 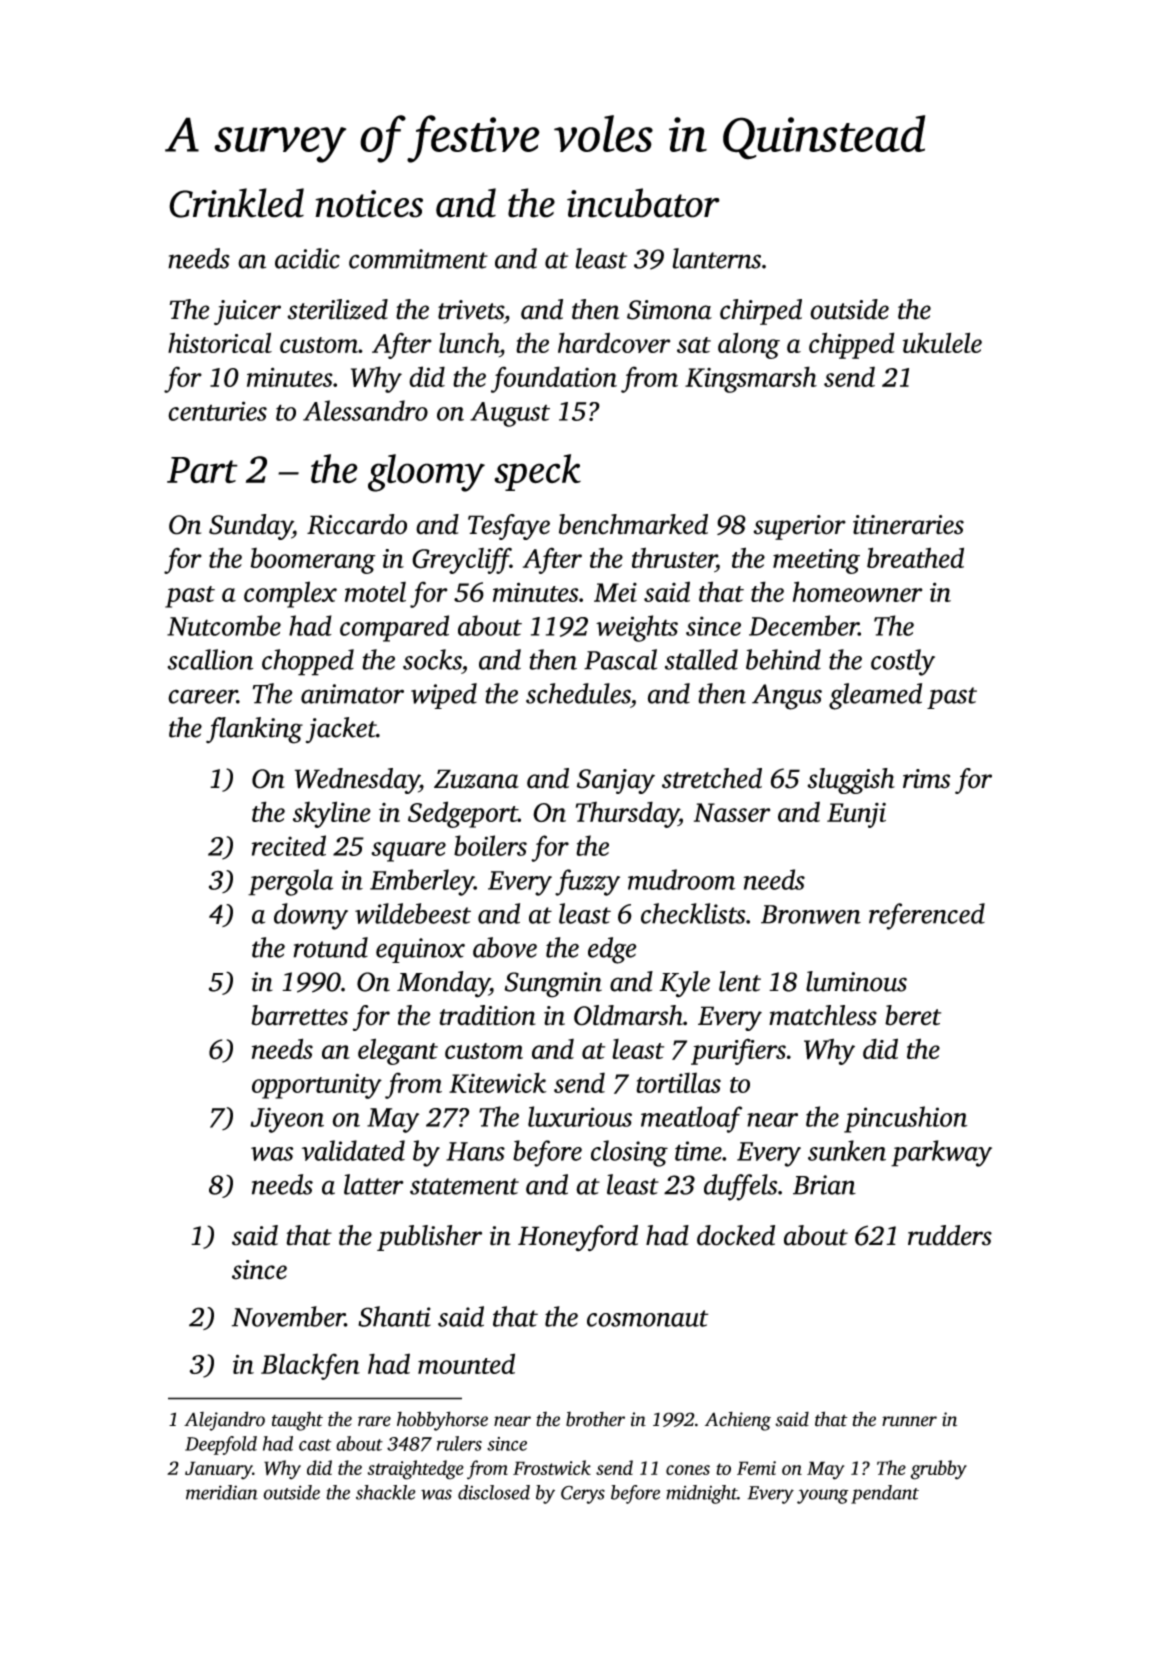 I want to click on Tesfaye, so click(x=509, y=527).
